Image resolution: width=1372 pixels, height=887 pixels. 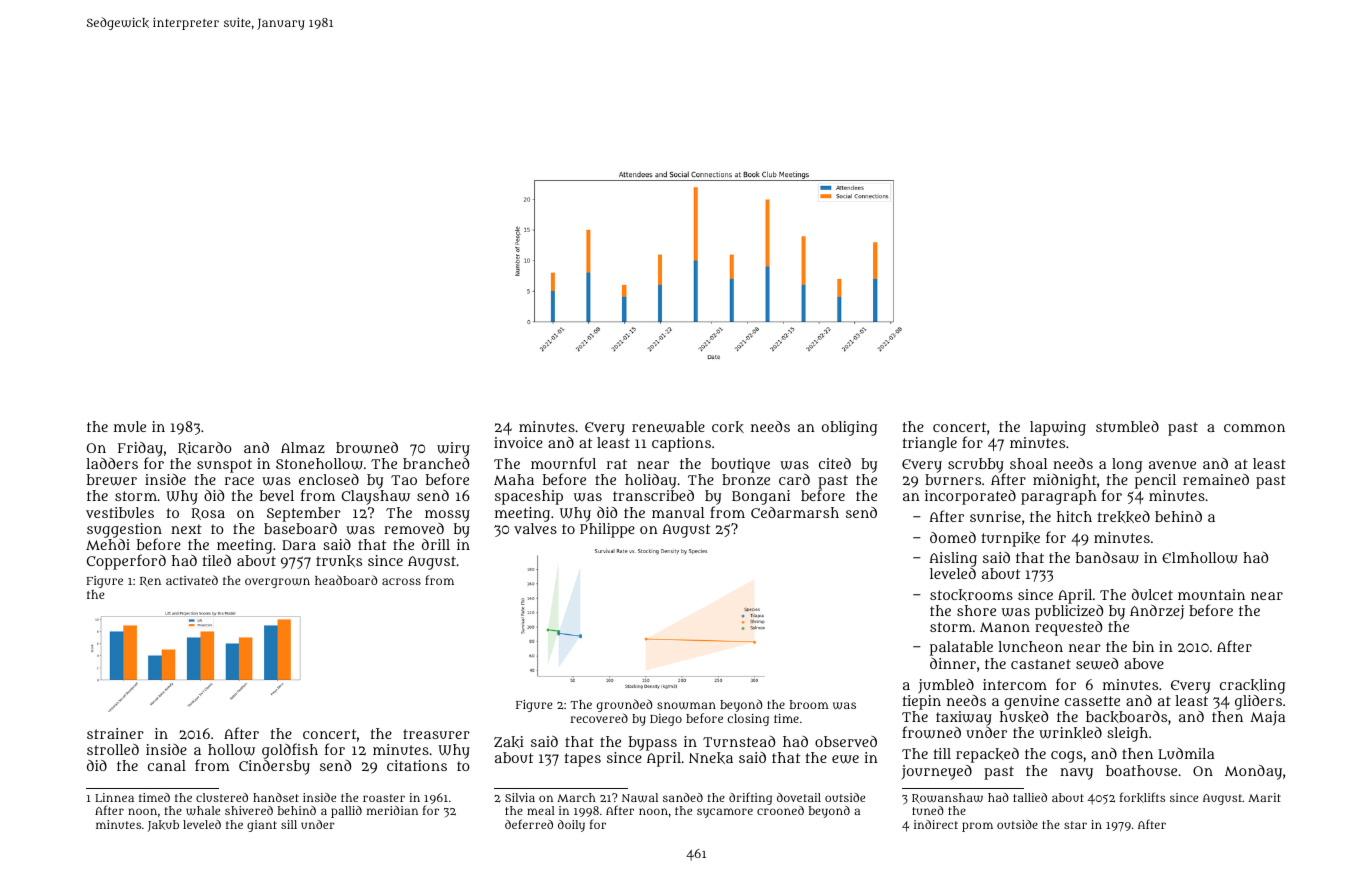 I want to click on Philippe, so click(x=607, y=530).
